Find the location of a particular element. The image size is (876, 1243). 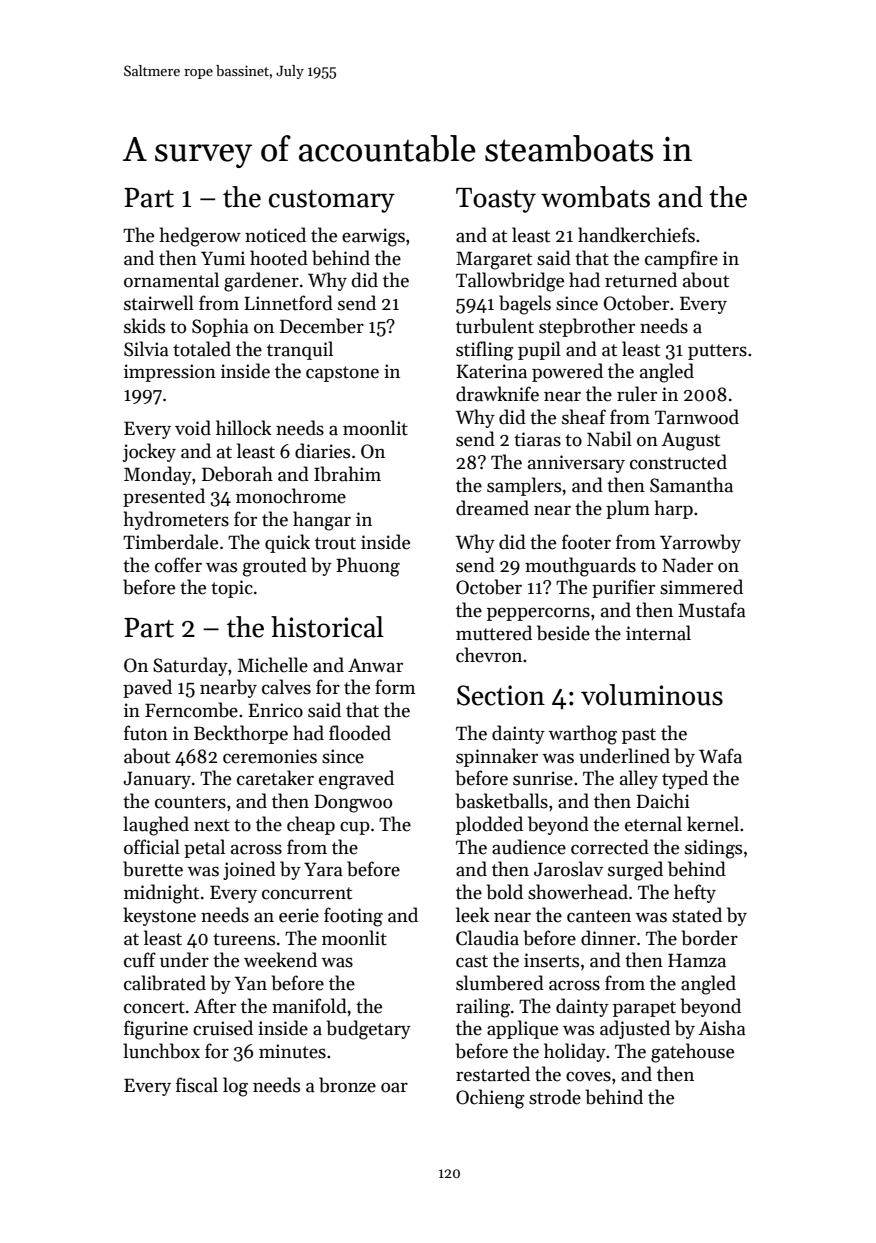

Claudia is located at coordinates (487, 938).
